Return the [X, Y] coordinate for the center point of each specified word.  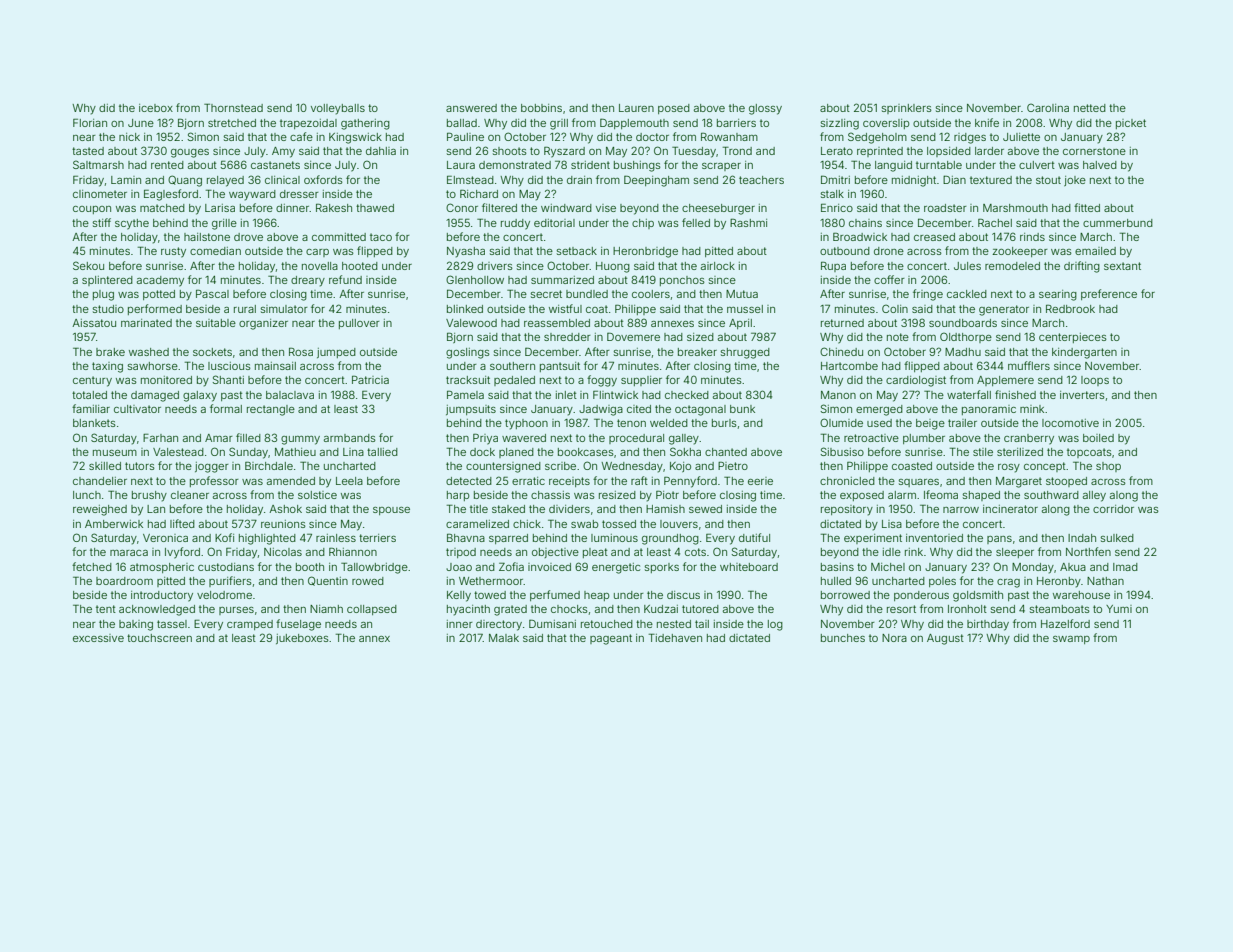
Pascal [212, 294]
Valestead [178, 452]
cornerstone [1094, 151]
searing [1058, 295]
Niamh [326, 609]
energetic [616, 568]
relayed [225, 181]
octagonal [700, 410]
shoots [510, 151]
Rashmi [748, 223]
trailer [962, 423]
